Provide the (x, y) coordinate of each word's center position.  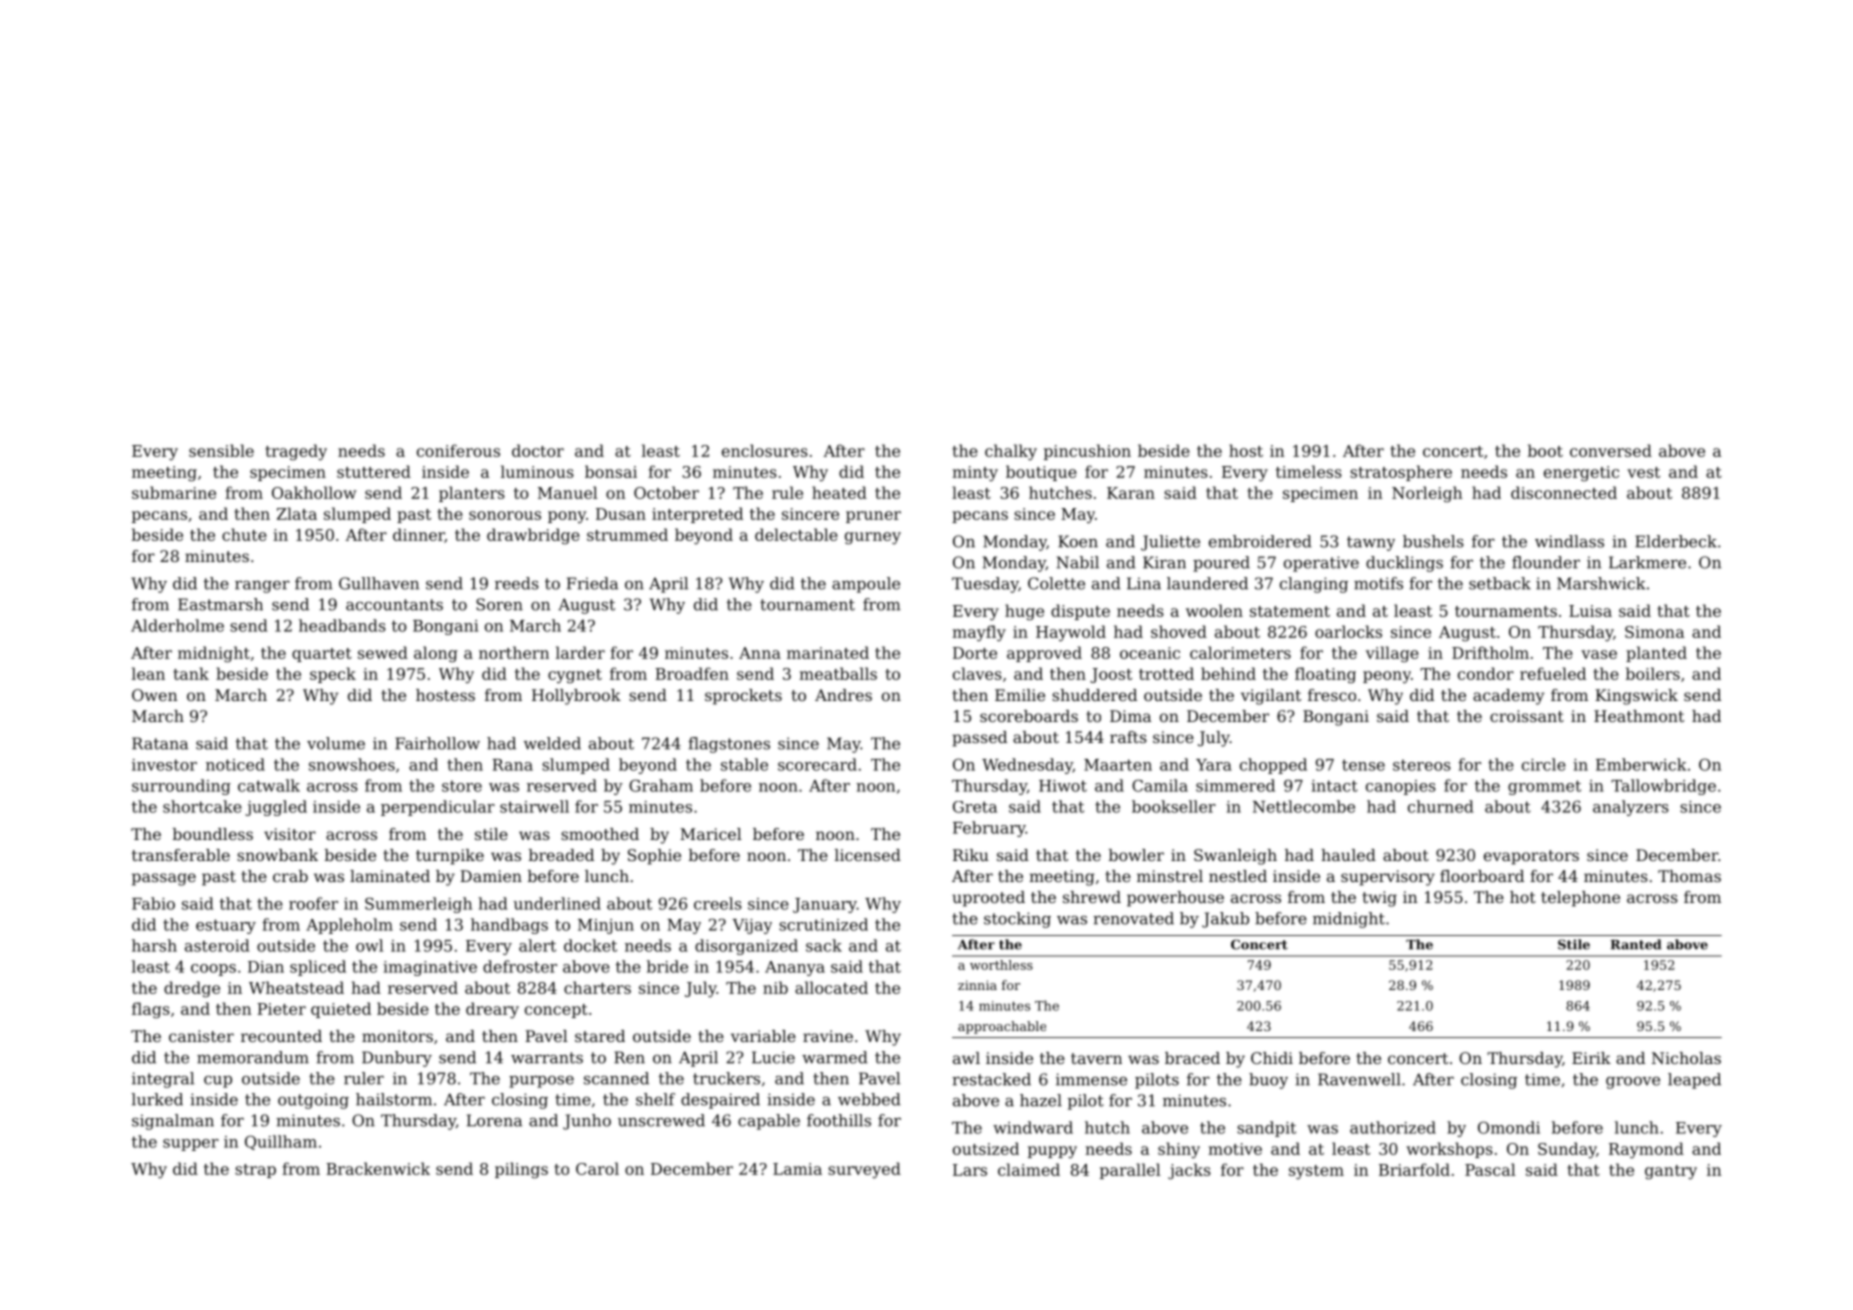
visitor (290, 834)
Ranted (1636, 944)
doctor (538, 450)
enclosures (765, 450)
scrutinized (823, 924)
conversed (1611, 450)
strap (255, 1171)
